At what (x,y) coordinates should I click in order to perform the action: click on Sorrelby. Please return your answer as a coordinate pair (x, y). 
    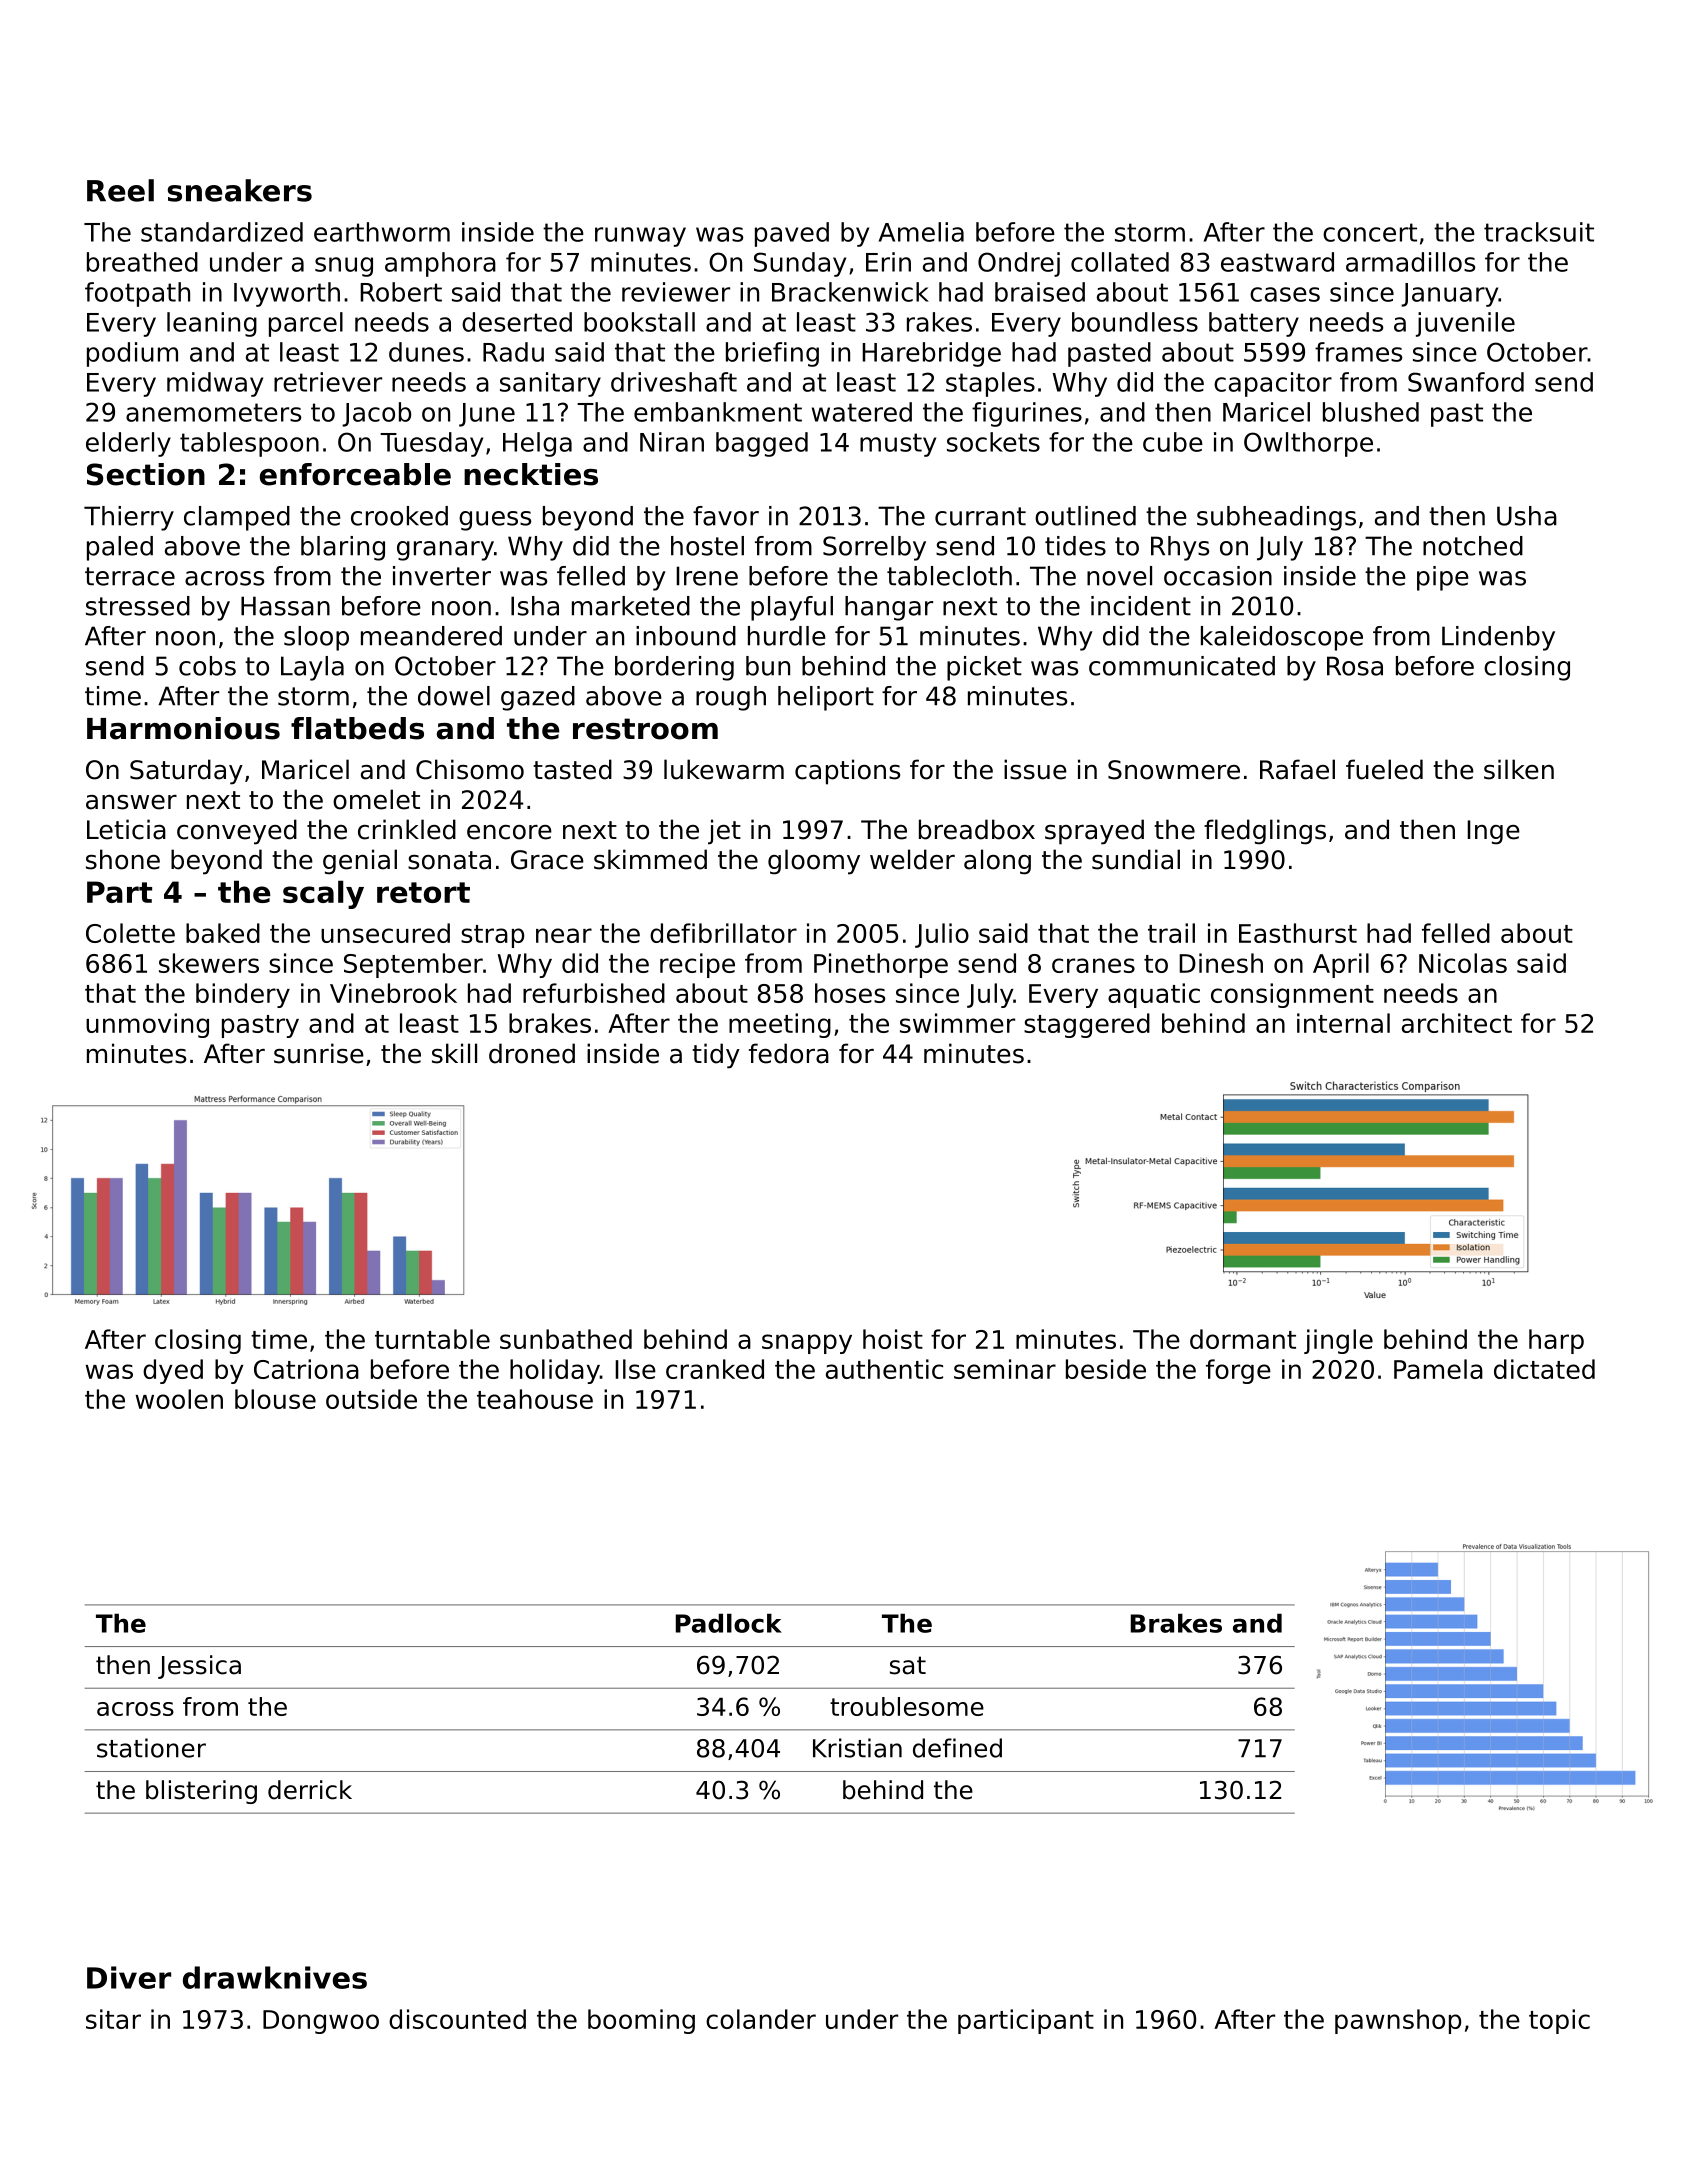
    Looking at the image, I should click on (874, 548).
